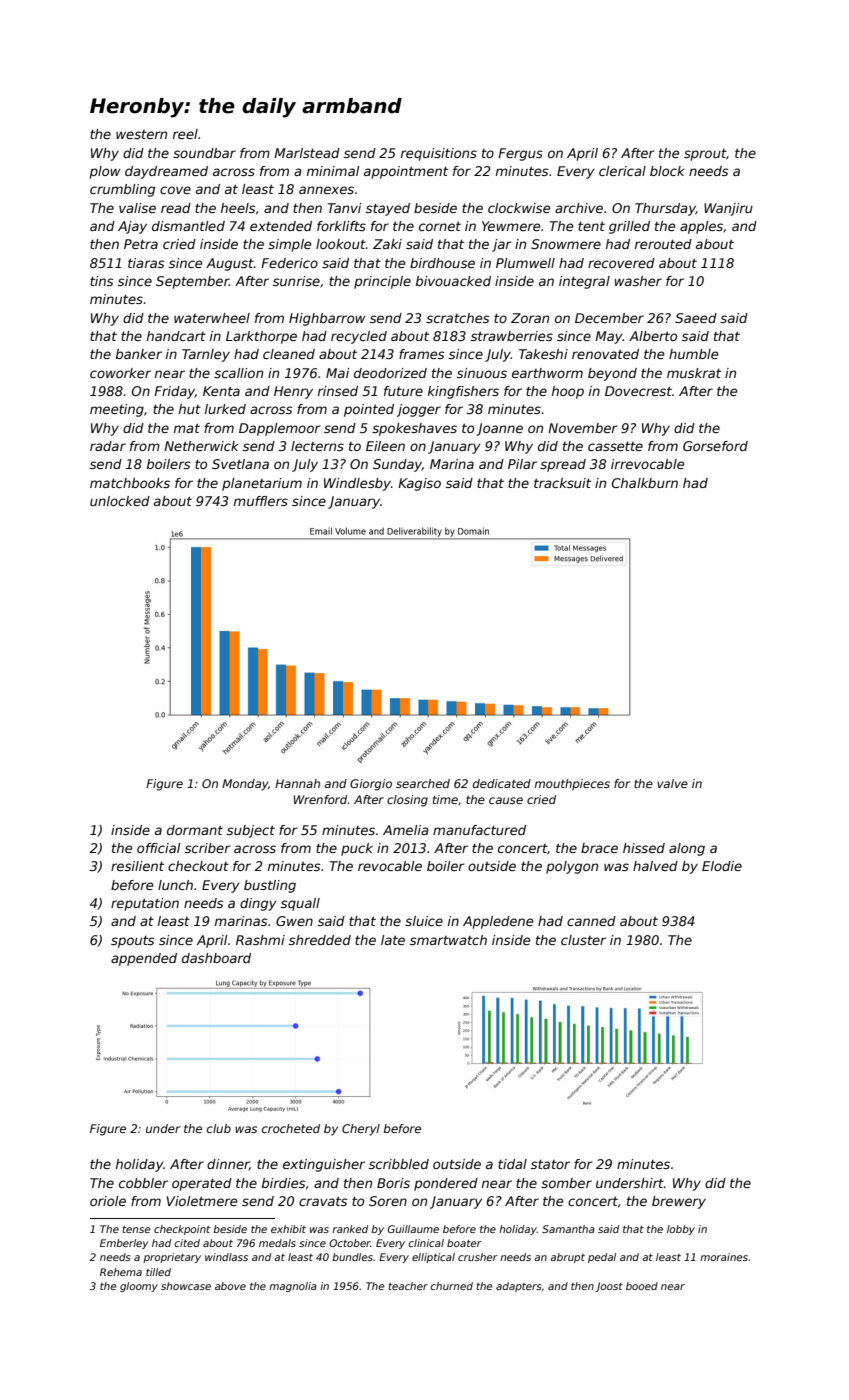 Image resolution: width=849 pixels, height=1400 pixels. Describe the element at coordinates (448, 940) in the screenshot. I see `smartwatch` at that location.
